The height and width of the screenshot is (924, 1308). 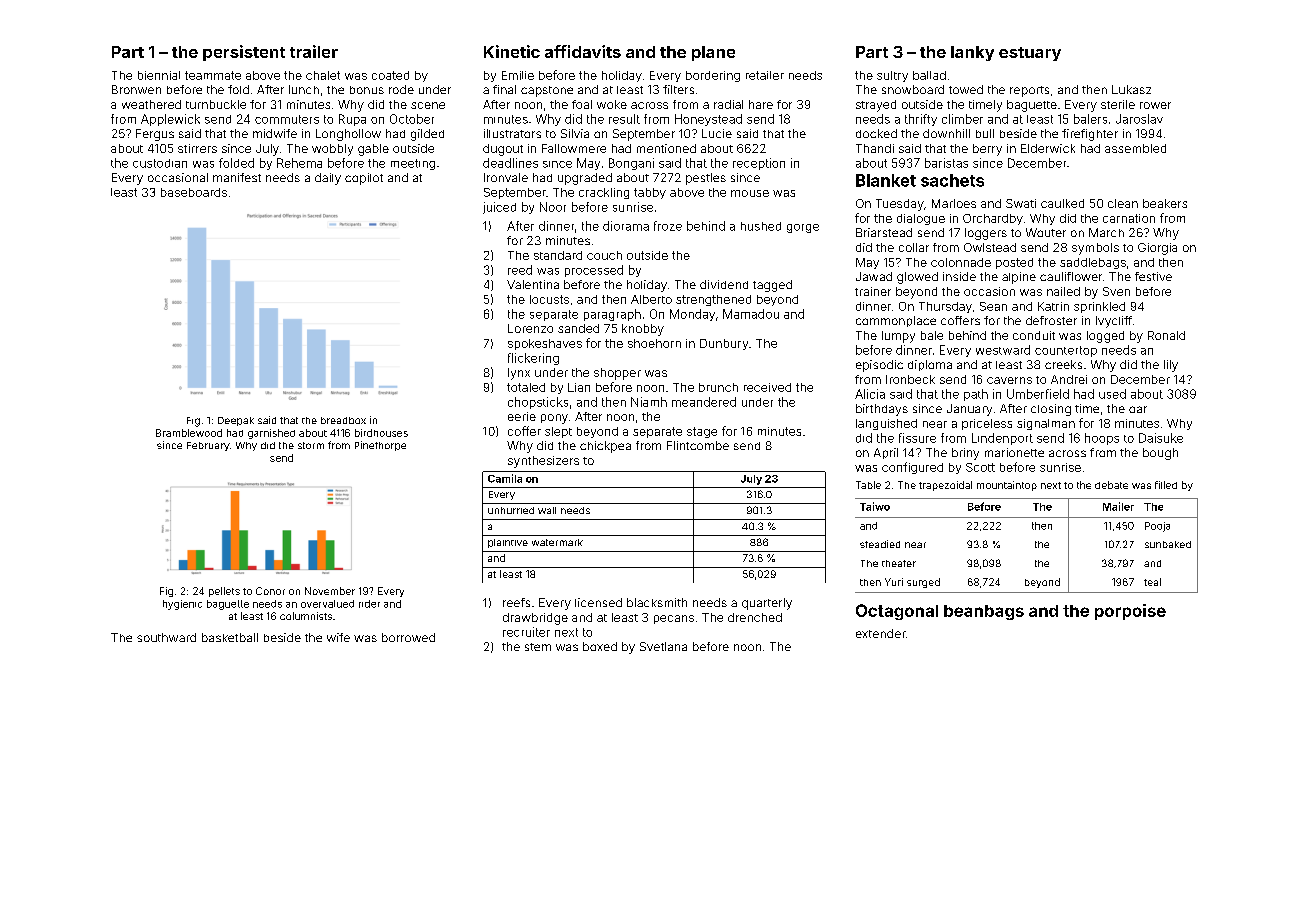 What do you see at coordinates (896, 321) in the screenshot?
I see `commonplace` at bounding box center [896, 321].
